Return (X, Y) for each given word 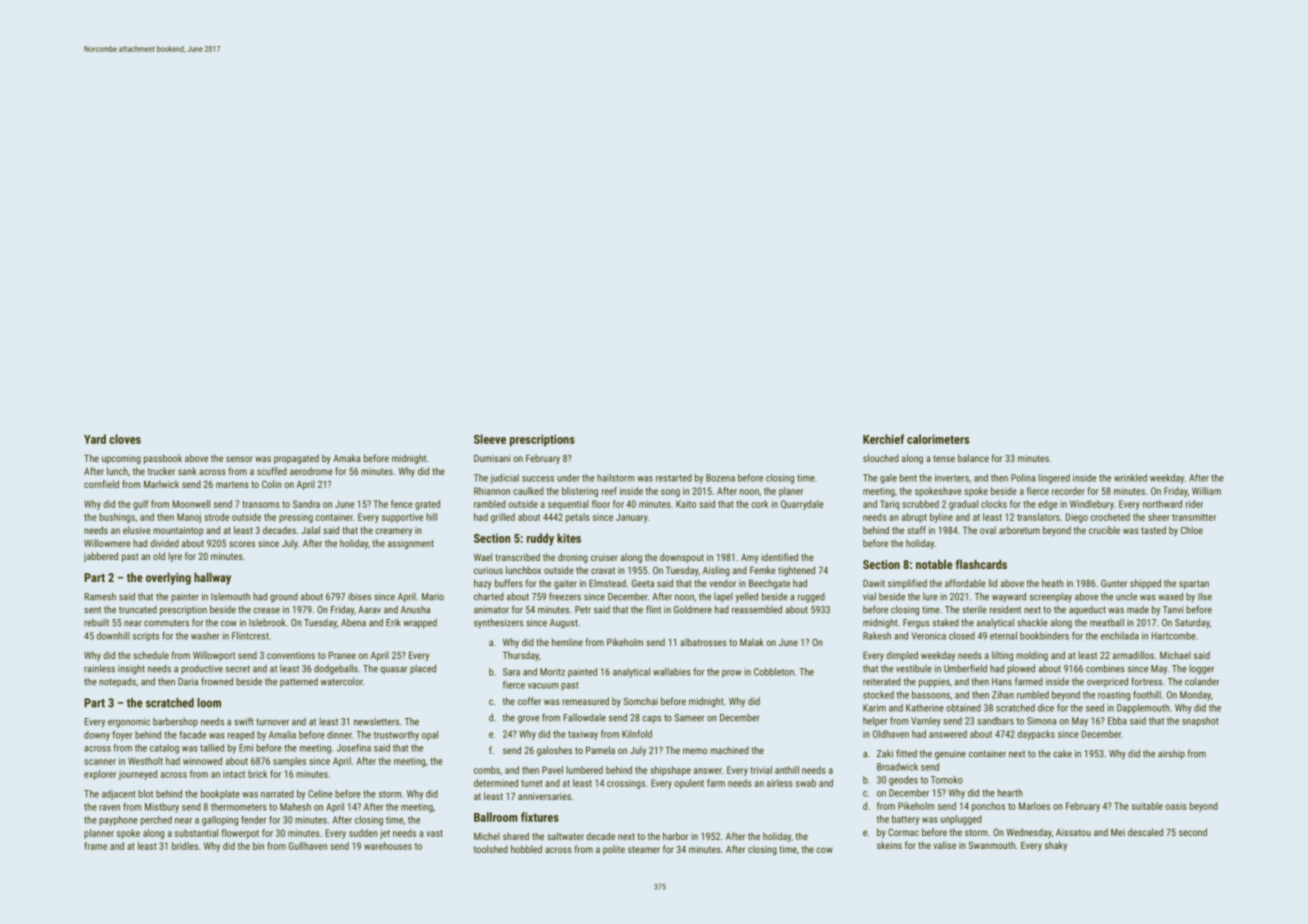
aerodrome (311, 471)
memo (695, 751)
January (632, 518)
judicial (505, 479)
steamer (644, 849)
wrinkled (1130, 478)
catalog (164, 749)
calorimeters (938, 439)
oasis (1176, 806)
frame (95, 846)
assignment (411, 544)
